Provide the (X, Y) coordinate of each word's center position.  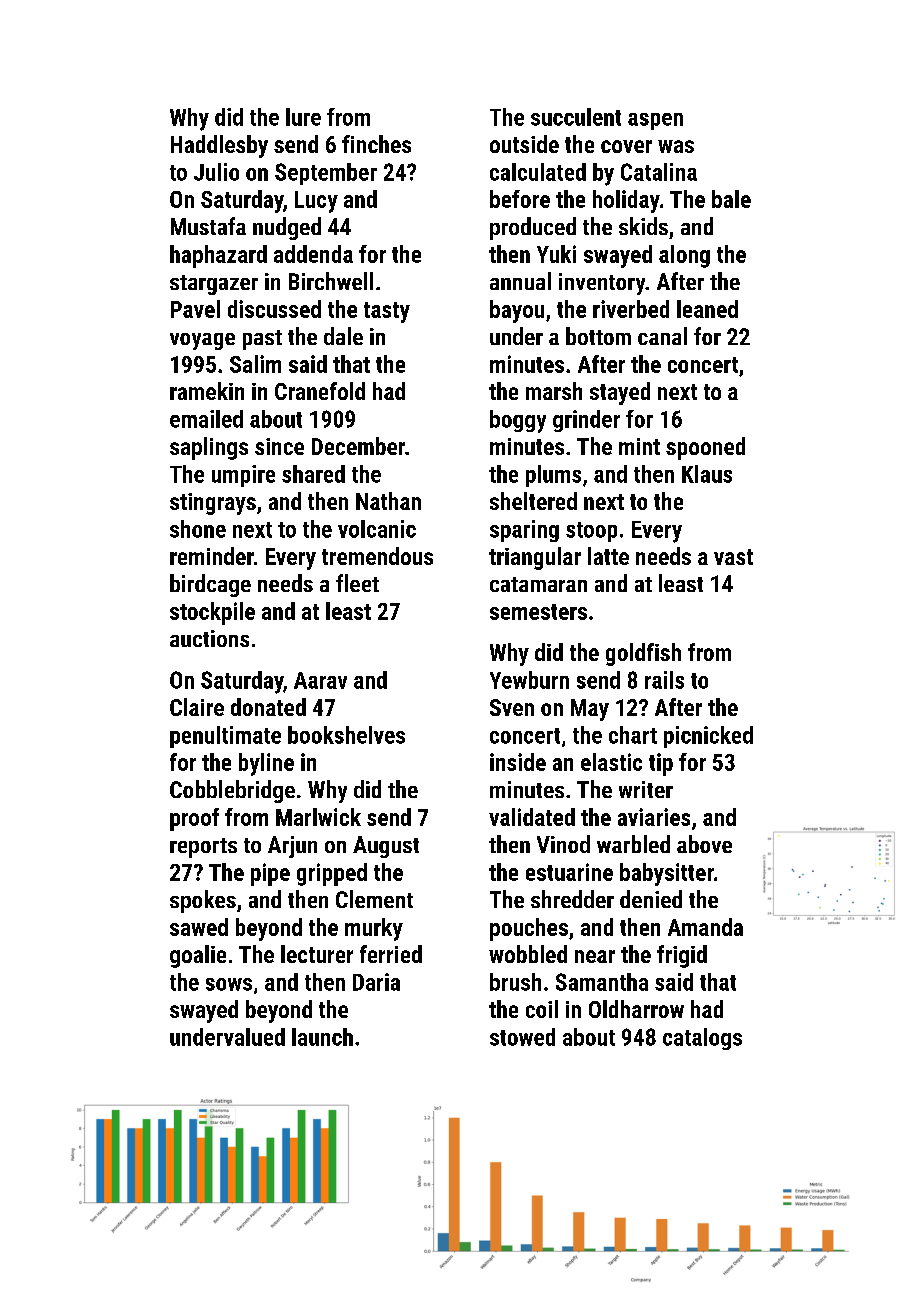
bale (731, 199)
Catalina (659, 172)
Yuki (556, 254)
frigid (682, 956)
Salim (255, 364)
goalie (198, 956)
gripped (332, 874)
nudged (287, 228)
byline (266, 764)
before (520, 199)
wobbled (528, 954)
